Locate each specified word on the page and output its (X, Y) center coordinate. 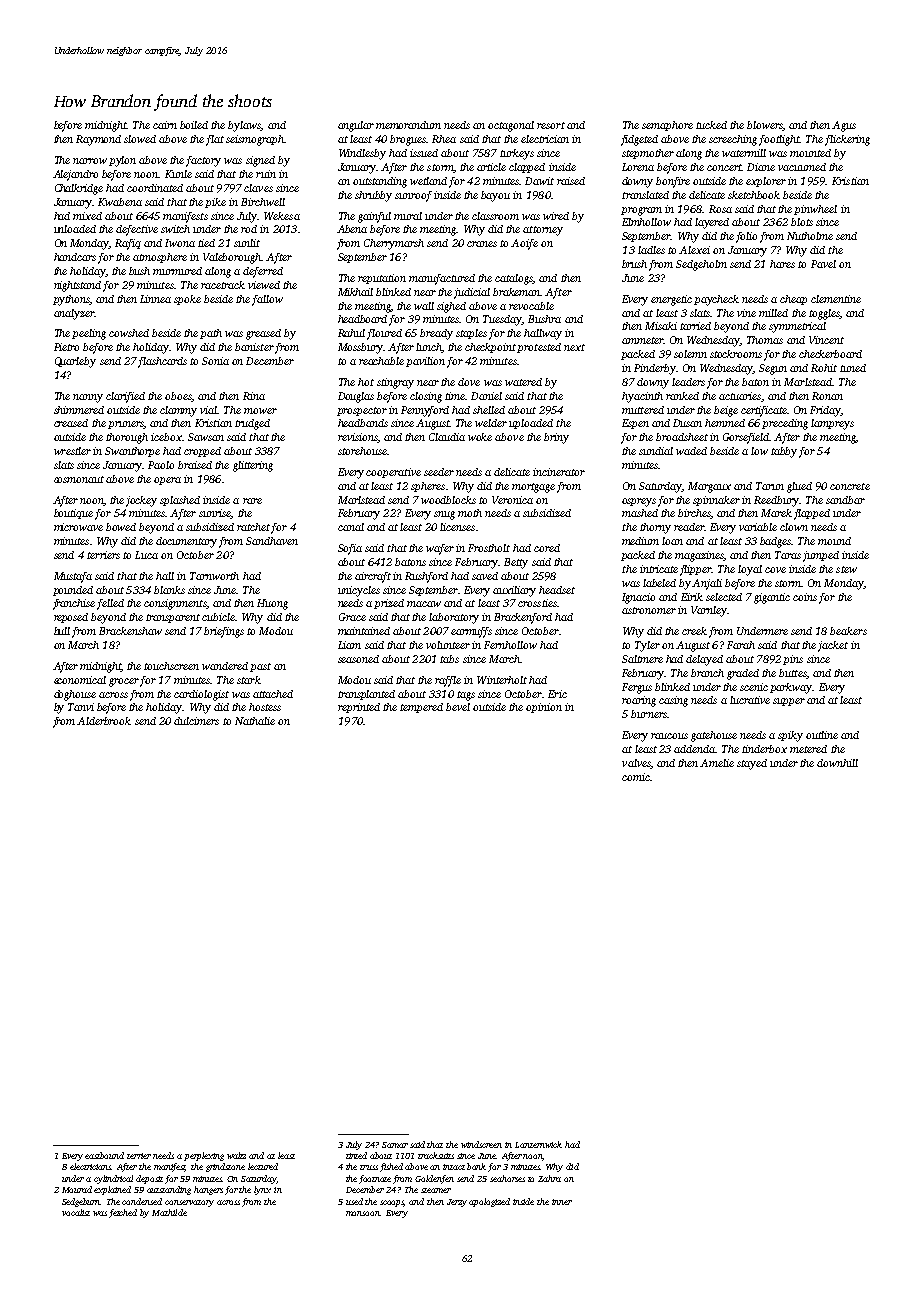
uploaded (531, 424)
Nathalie (255, 721)
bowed (121, 527)
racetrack (223, 285)
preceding (785, 424)
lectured (263, 1166)
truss (369, 1167)
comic (636, 777)
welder (491, 423)
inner (562, 1202)
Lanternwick (538, 1144)
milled (773, 313)
